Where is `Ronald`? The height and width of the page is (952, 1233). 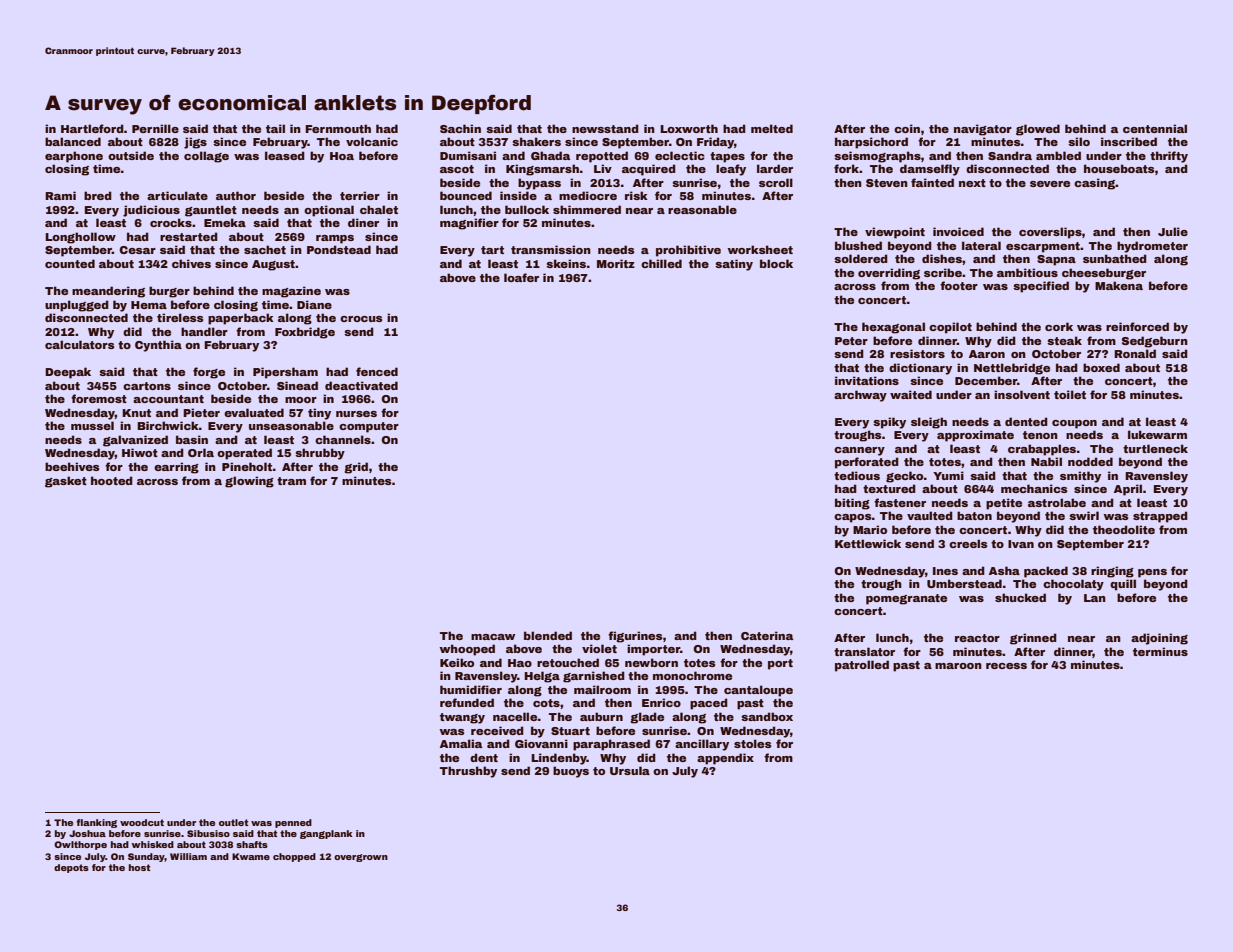
Ronald is located at coordinates (1135, 353).
